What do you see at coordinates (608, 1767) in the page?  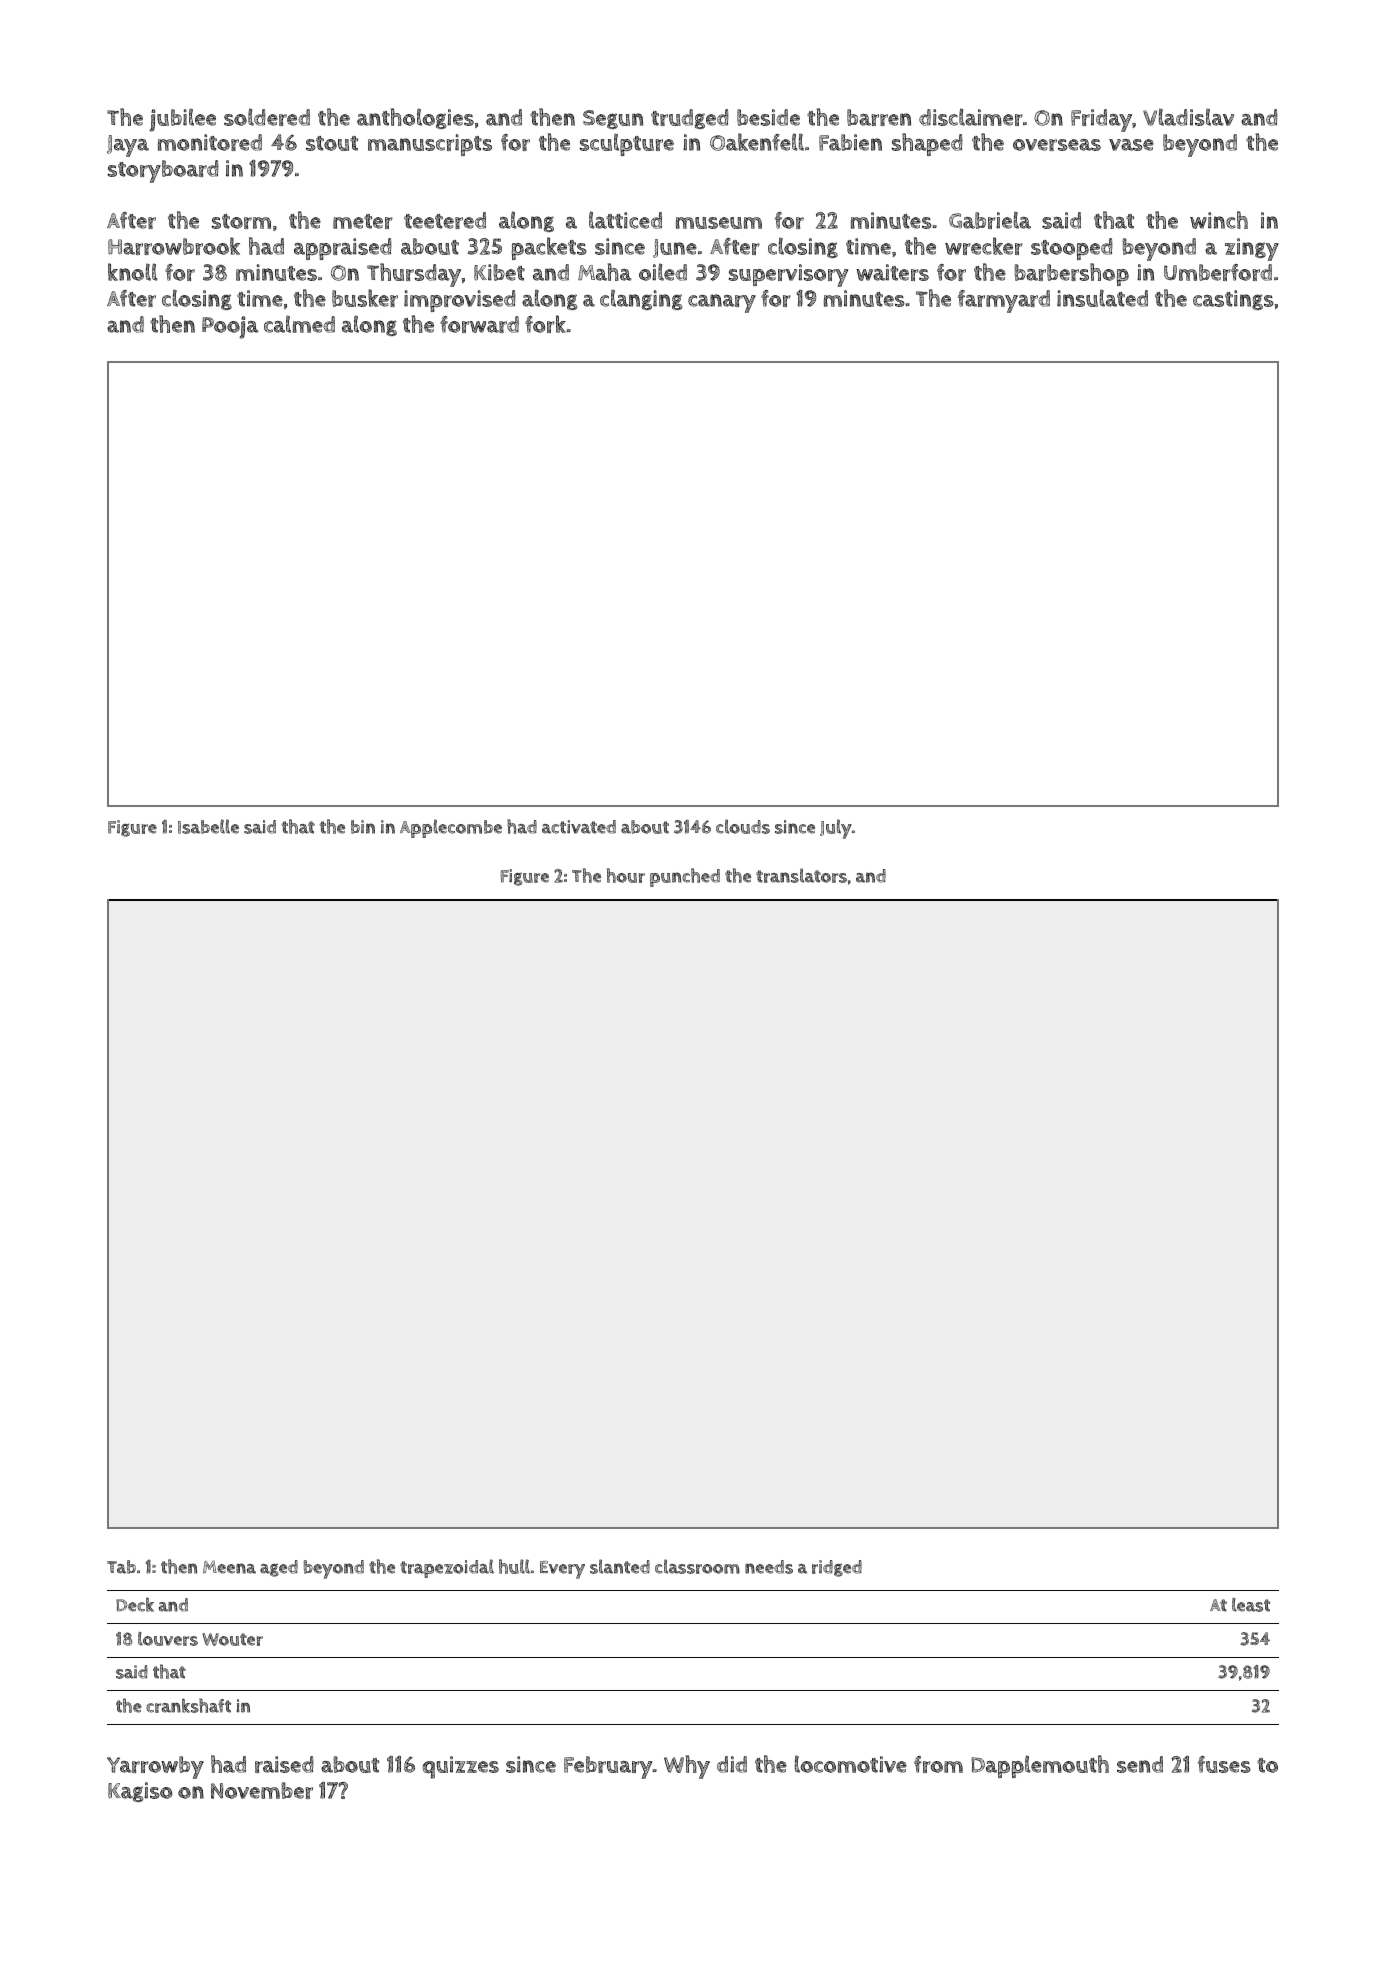 I see `February` at bounding box center [608, 1767].
